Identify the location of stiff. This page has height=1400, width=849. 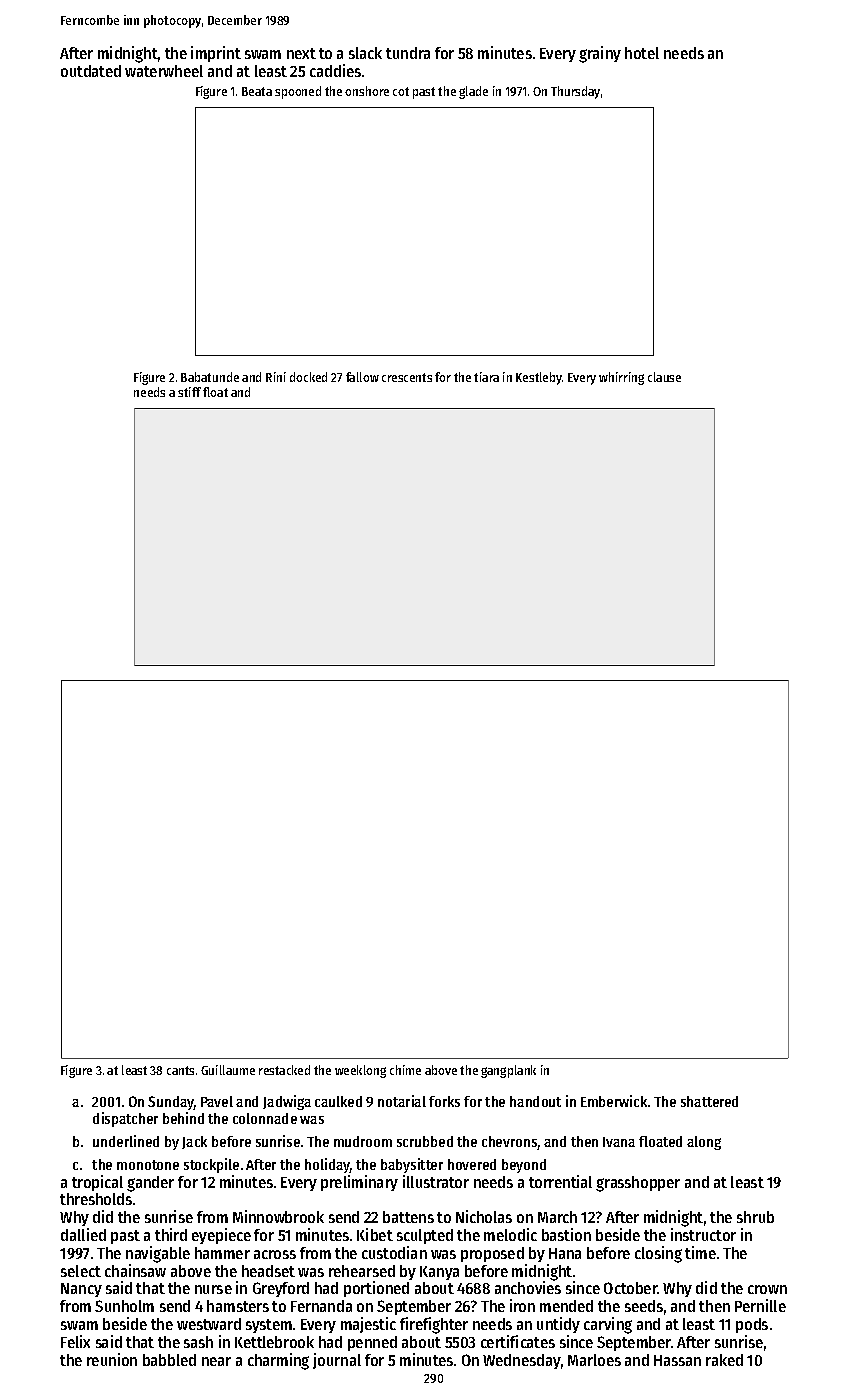
(189, 392).
